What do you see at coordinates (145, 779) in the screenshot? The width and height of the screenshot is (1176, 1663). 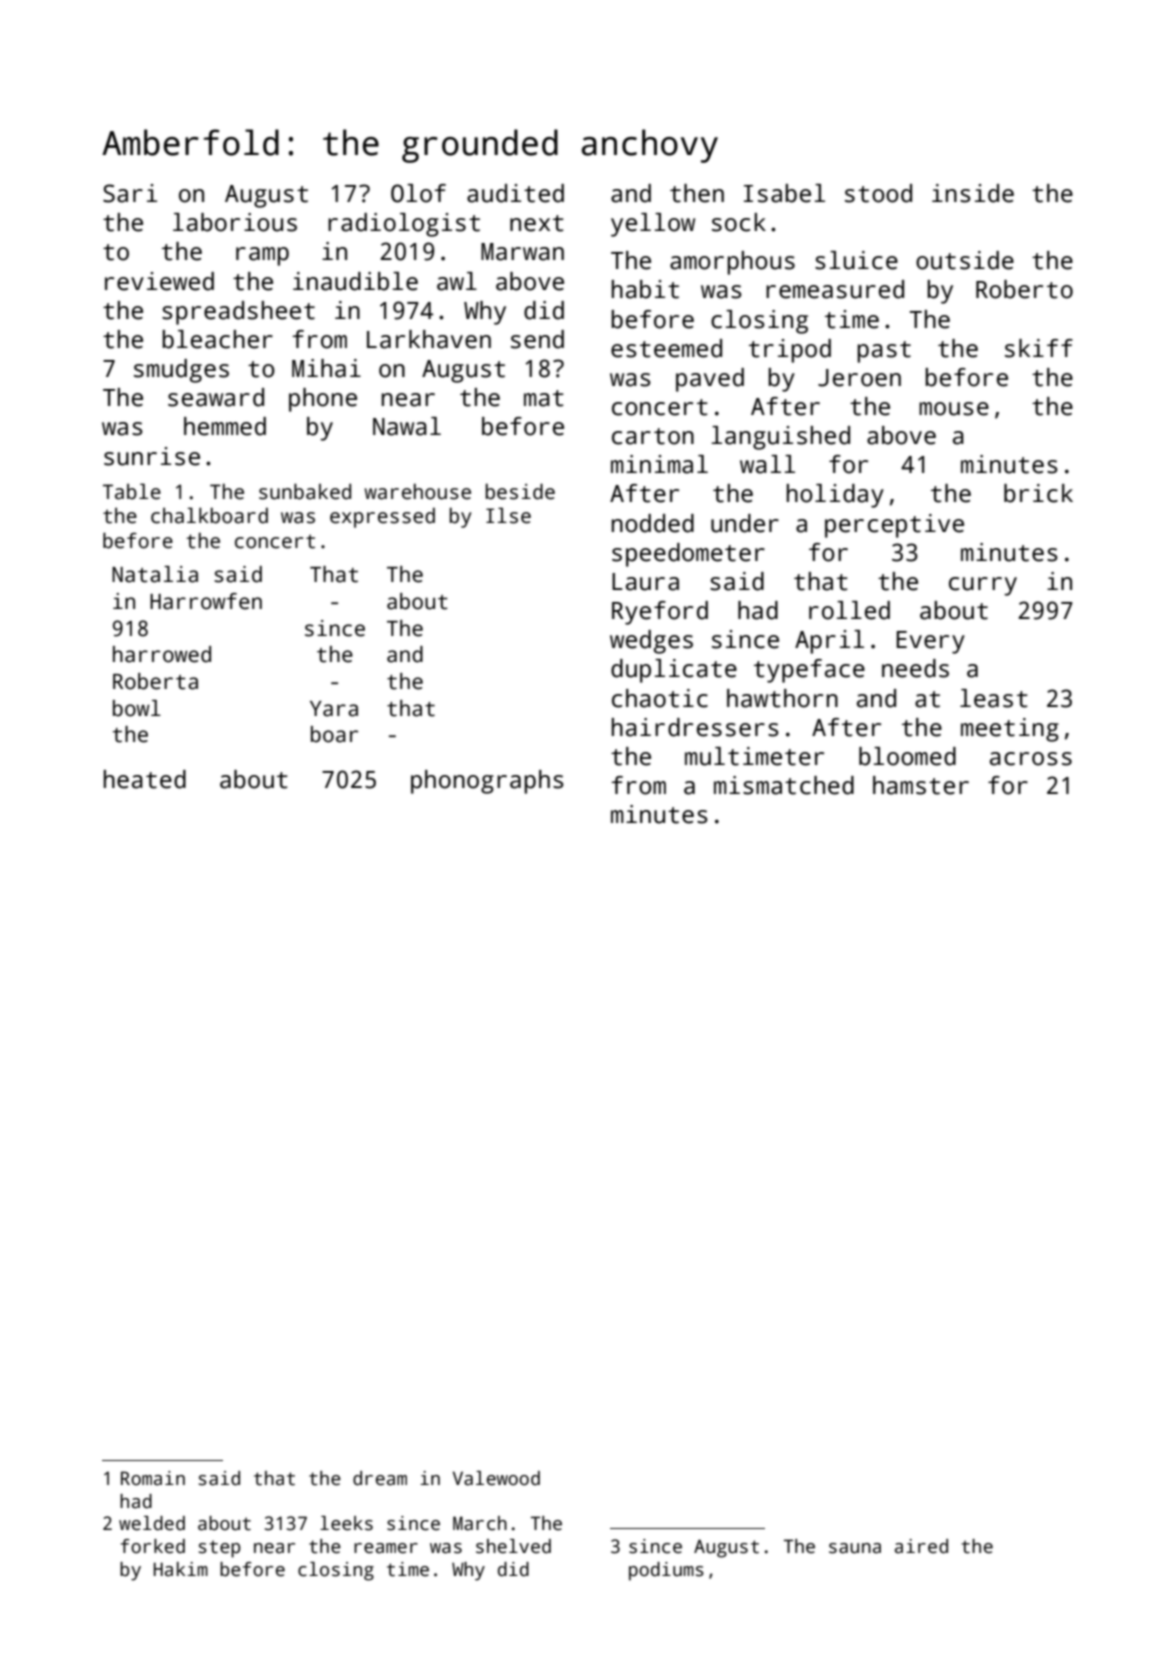 I see `heated` at bounding box center [145, 779].
